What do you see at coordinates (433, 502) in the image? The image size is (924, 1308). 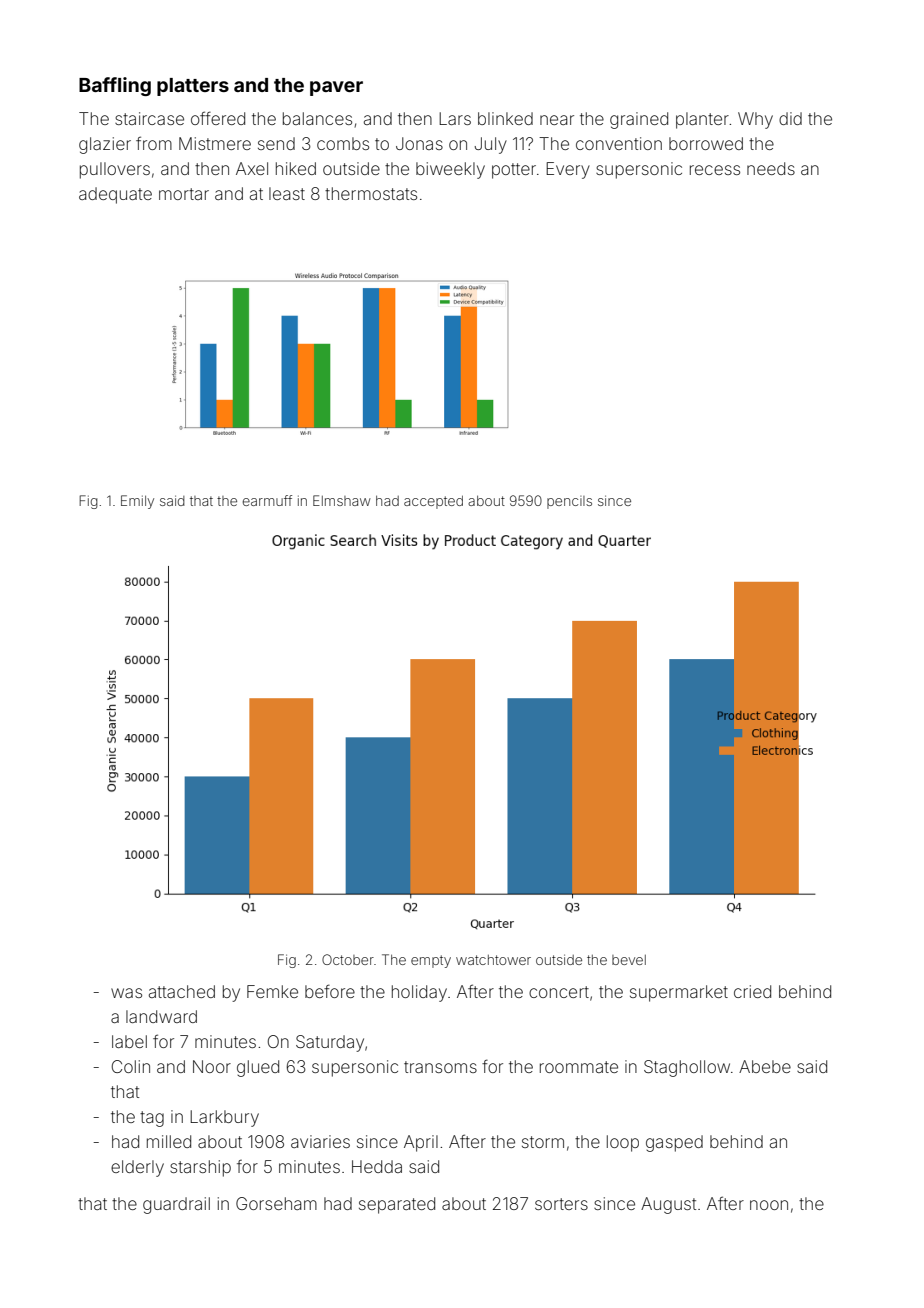 I see `accepted` at bounding box center [433, 502].
